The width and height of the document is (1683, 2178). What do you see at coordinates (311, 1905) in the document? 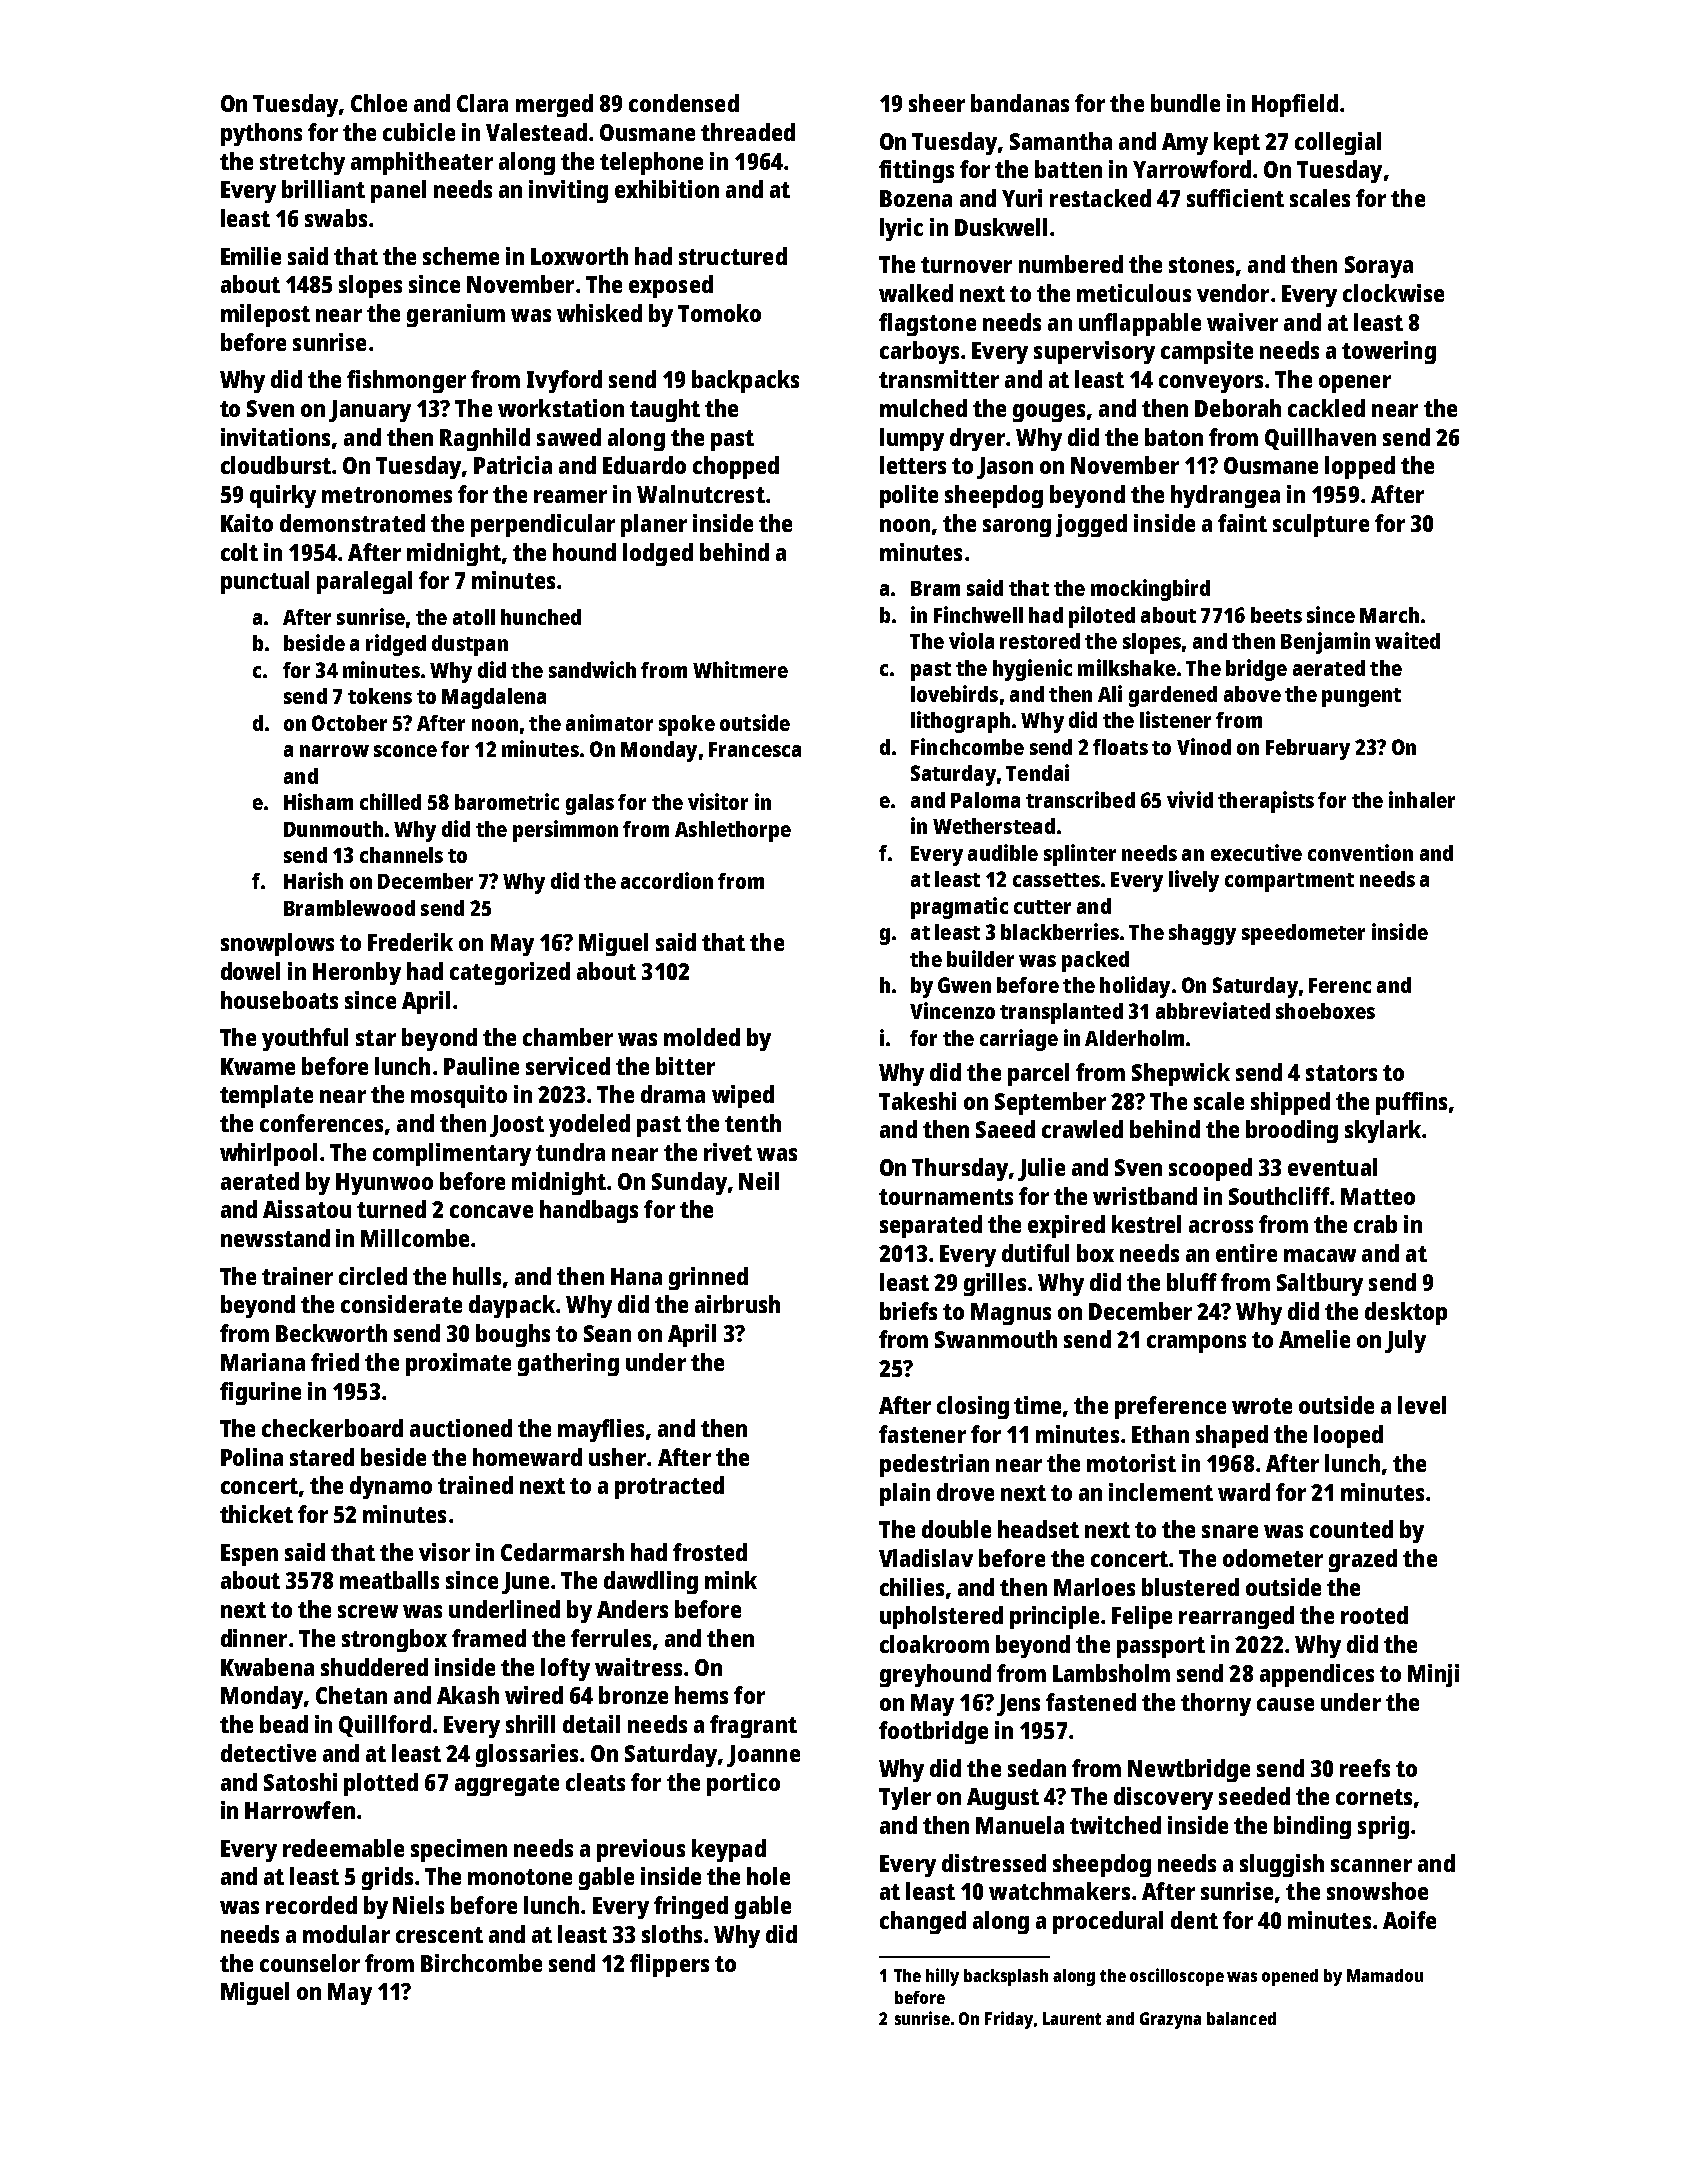
I see `recorded` at bounding box center [311, 1905].
